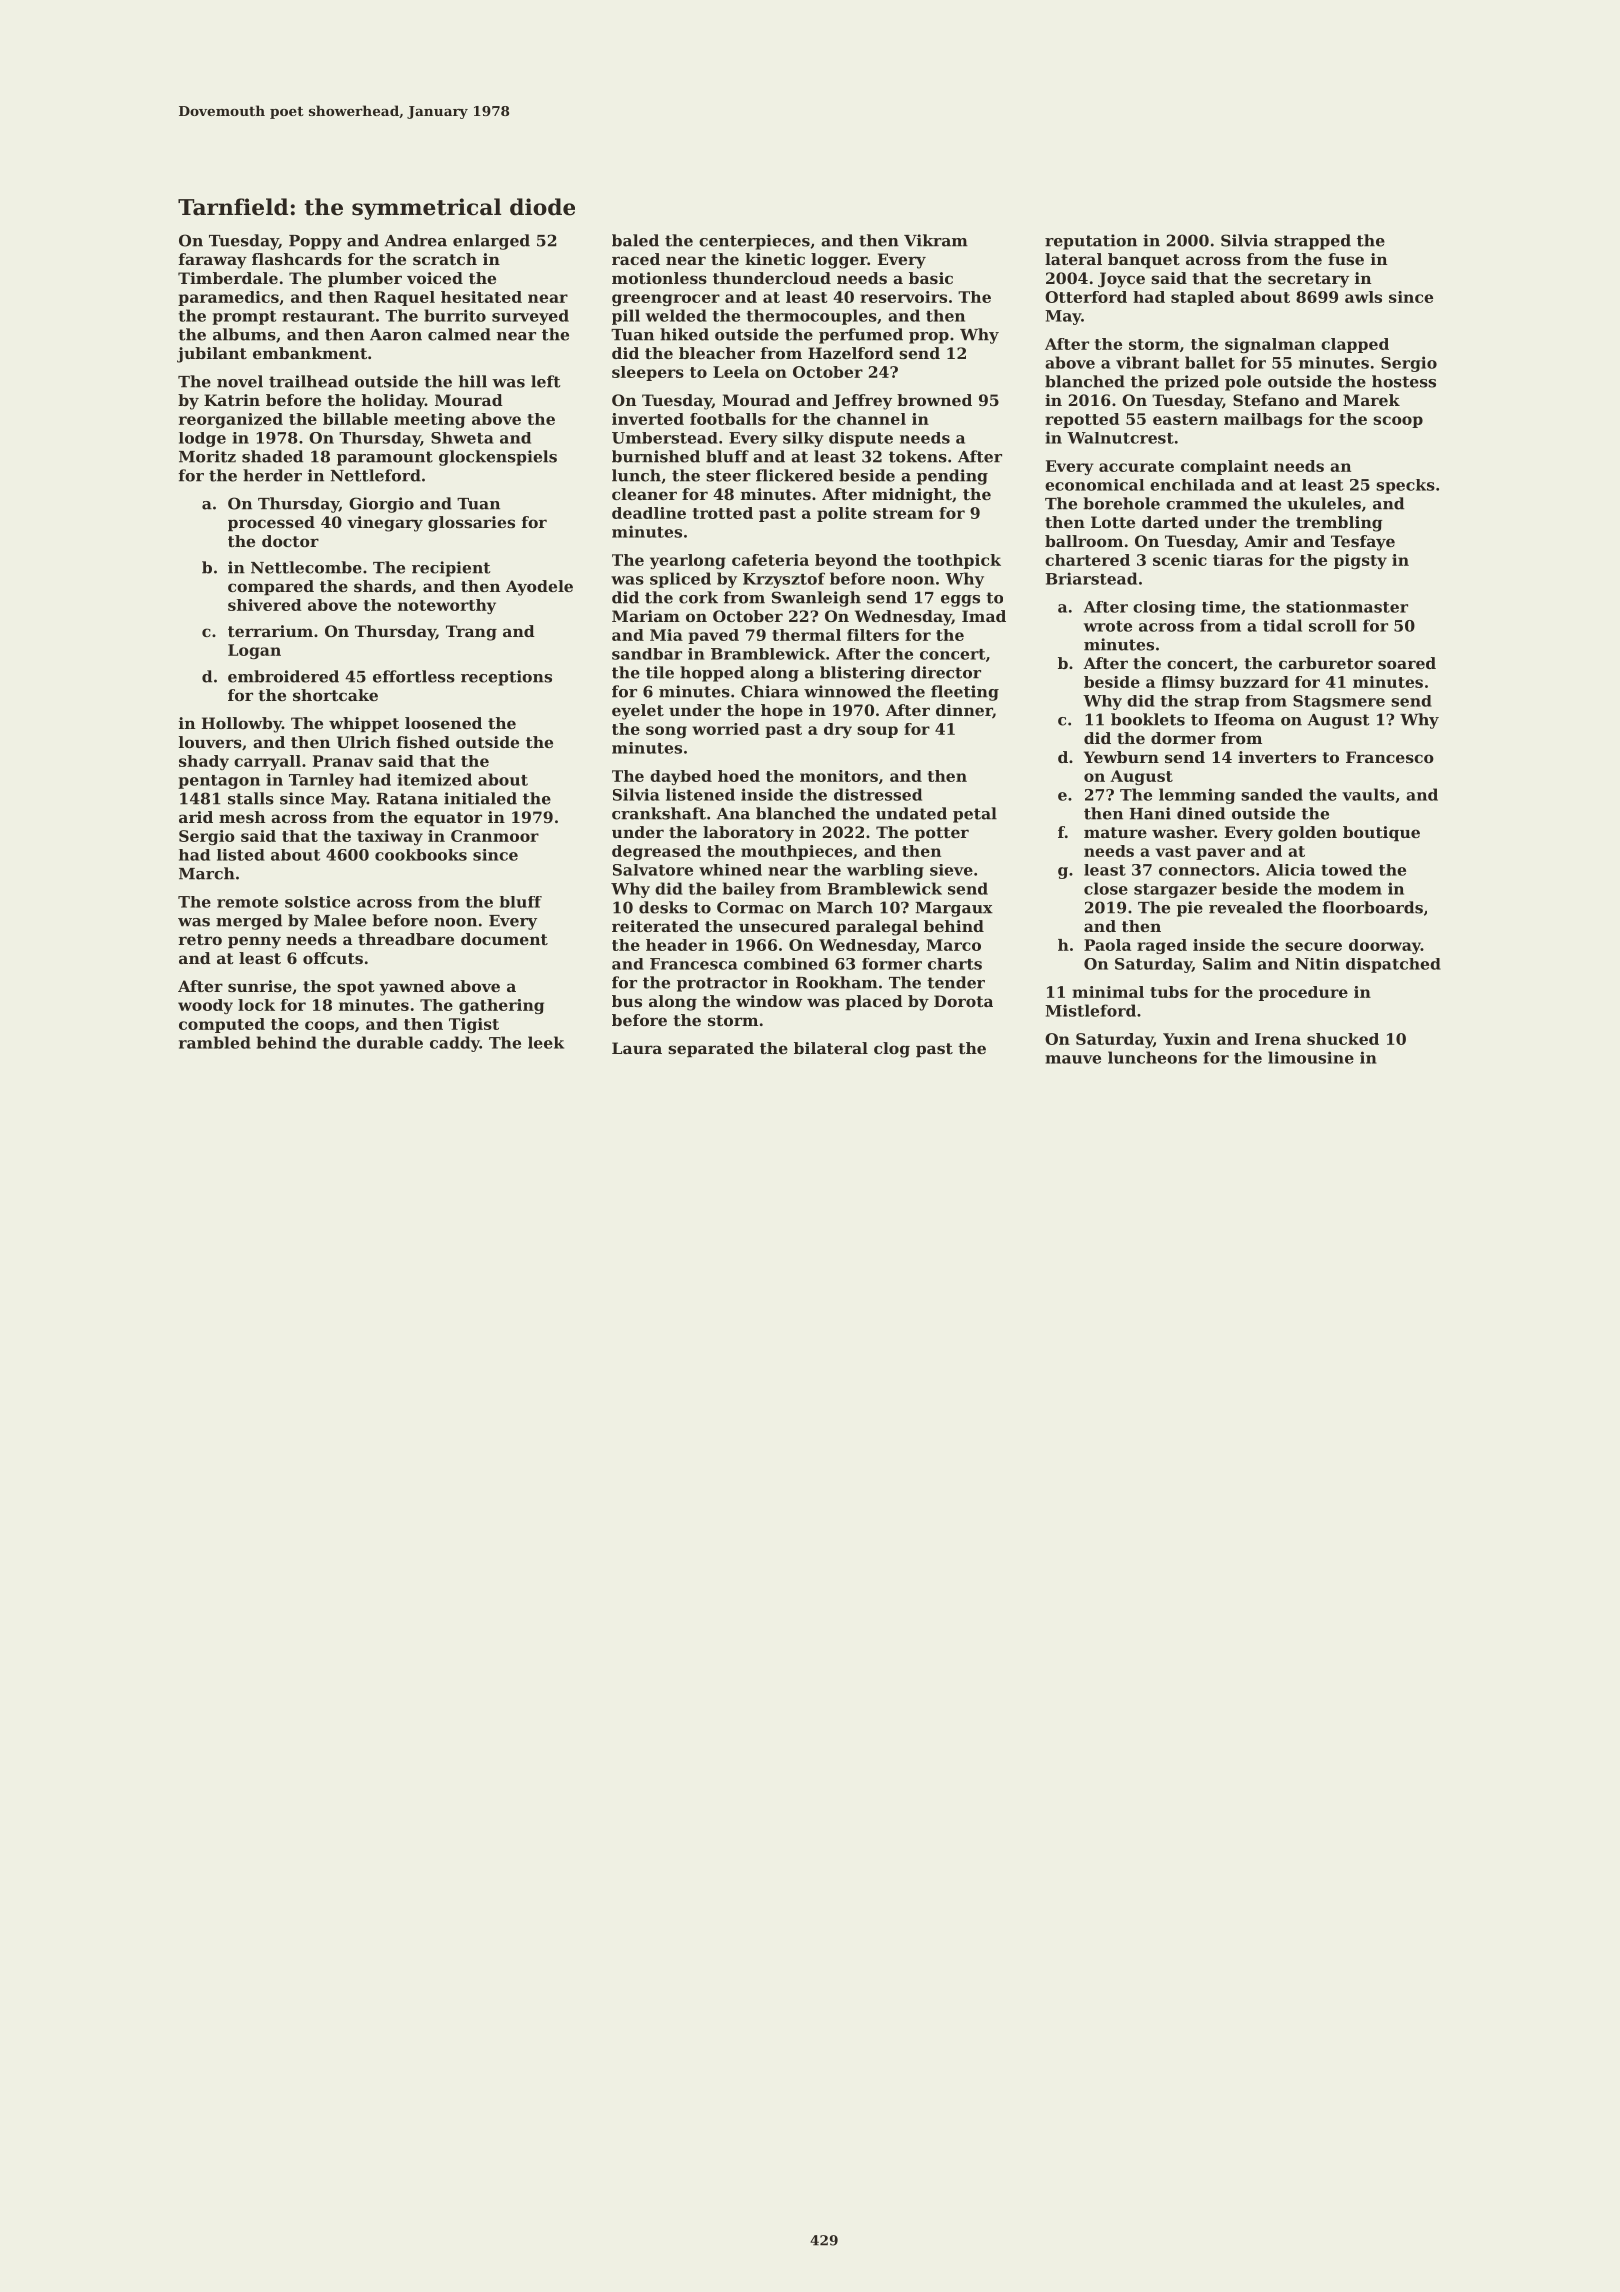  I want to click on Andrea, so click(415, 240).
